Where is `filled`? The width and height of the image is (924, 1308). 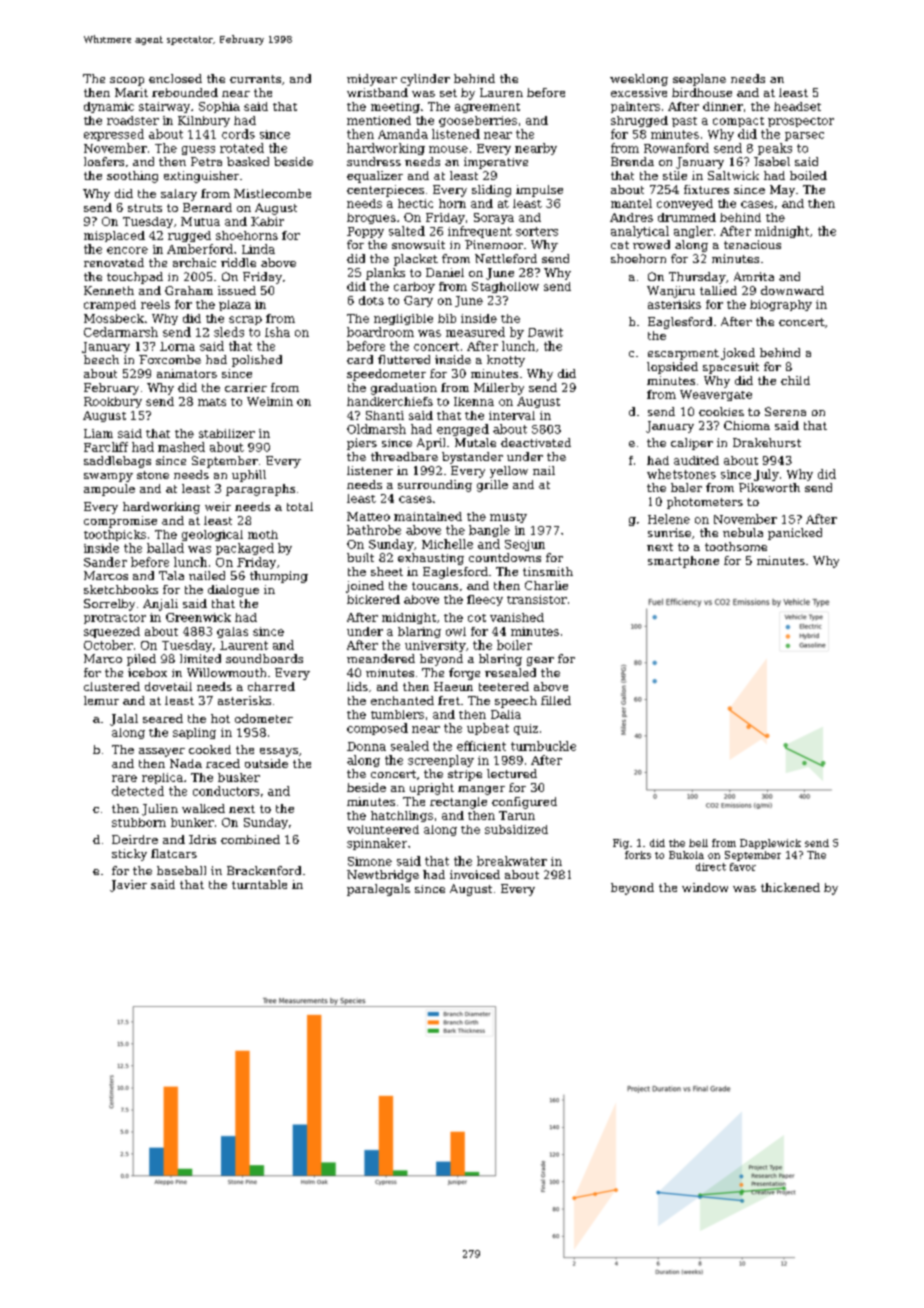
filled is located at coordinates (556, 700).
